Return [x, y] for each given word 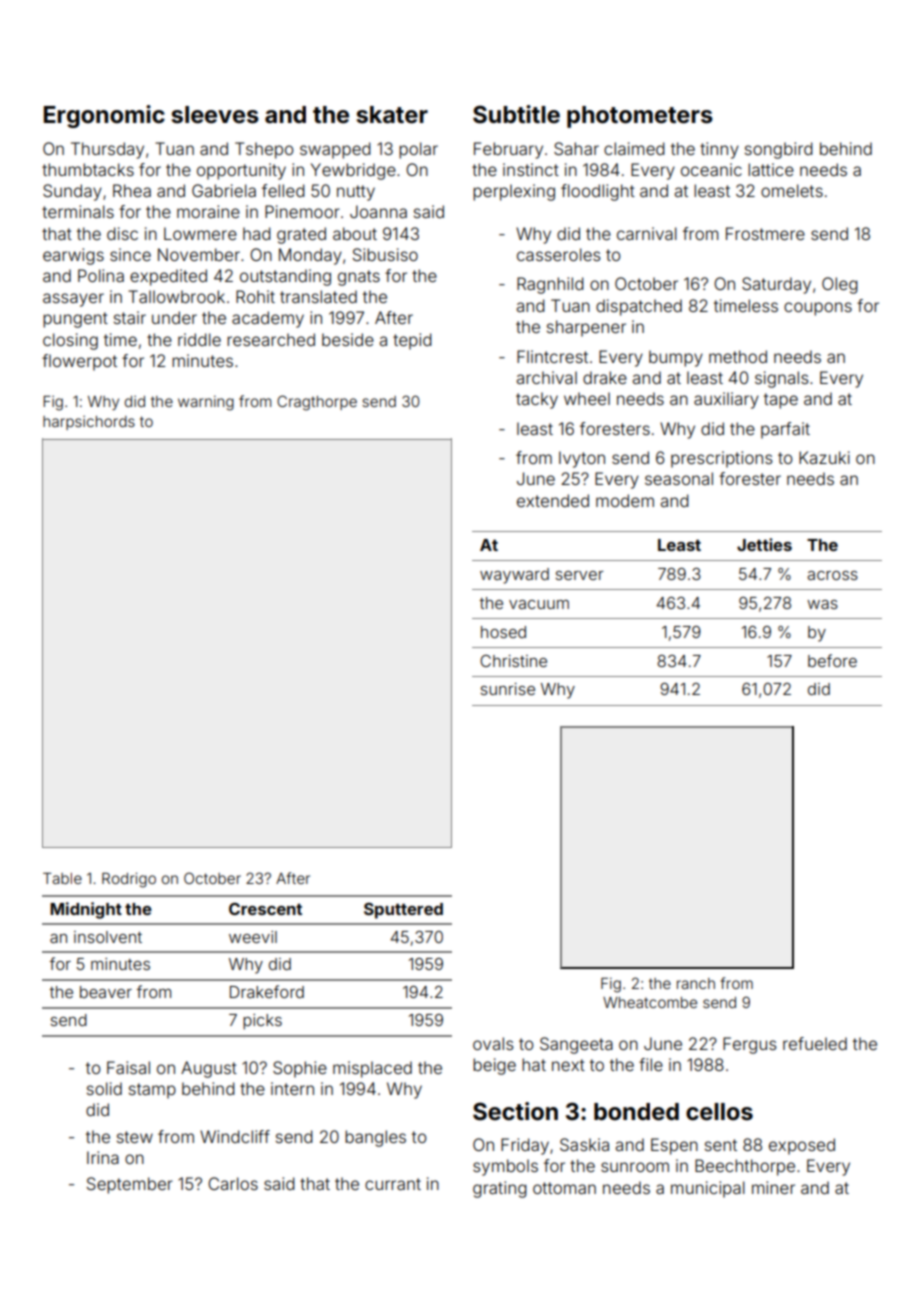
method [738, 356]
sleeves [215, 115]
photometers [640, 117]
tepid [412, 341]
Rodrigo [129, 880]
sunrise [508, 689]
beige [494, 1066]
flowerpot [79, 362]
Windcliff [235, 1136]
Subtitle [516, 114]
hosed [503, 632]
